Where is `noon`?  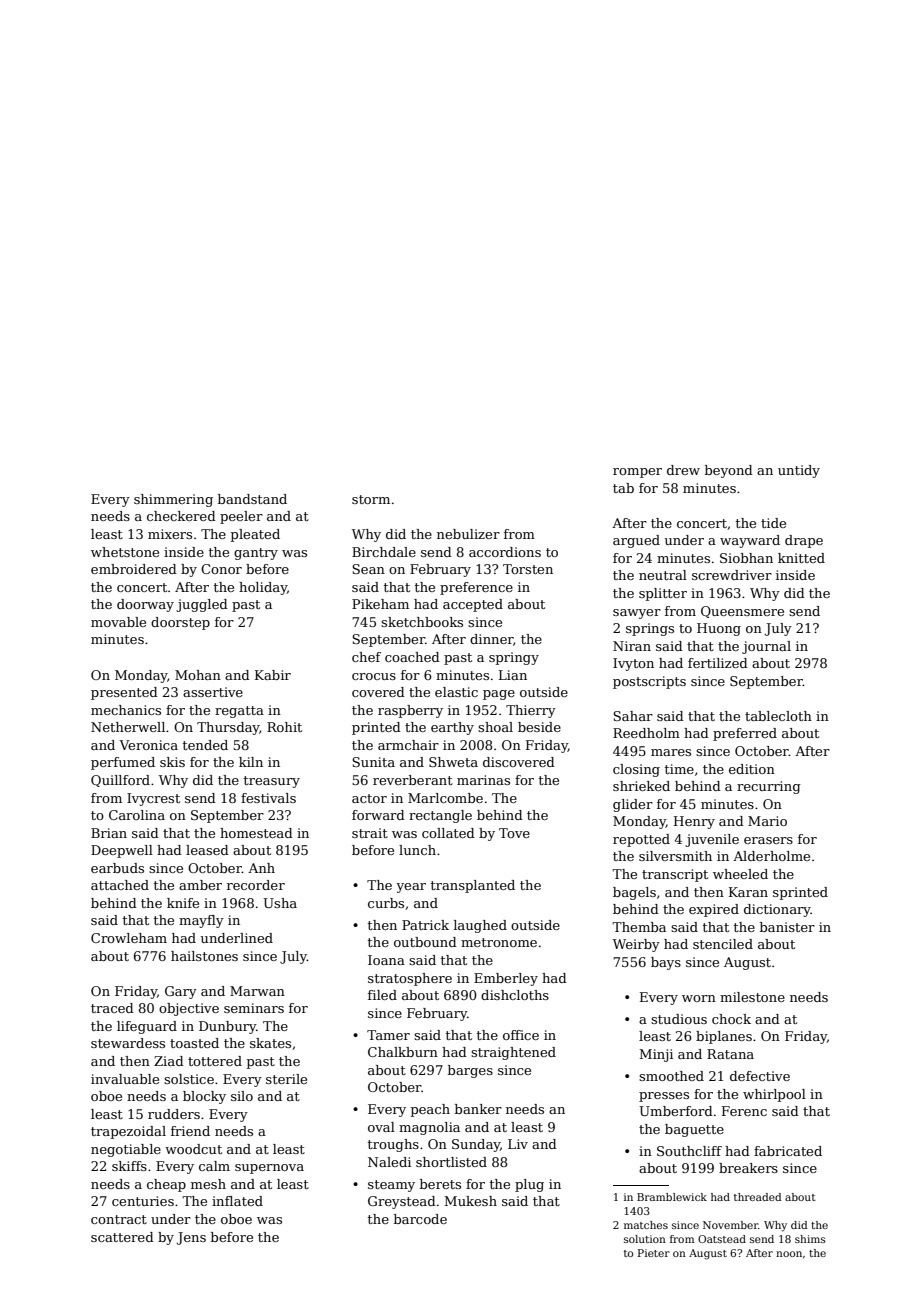 noon is located at coordinates (789, 1254).
